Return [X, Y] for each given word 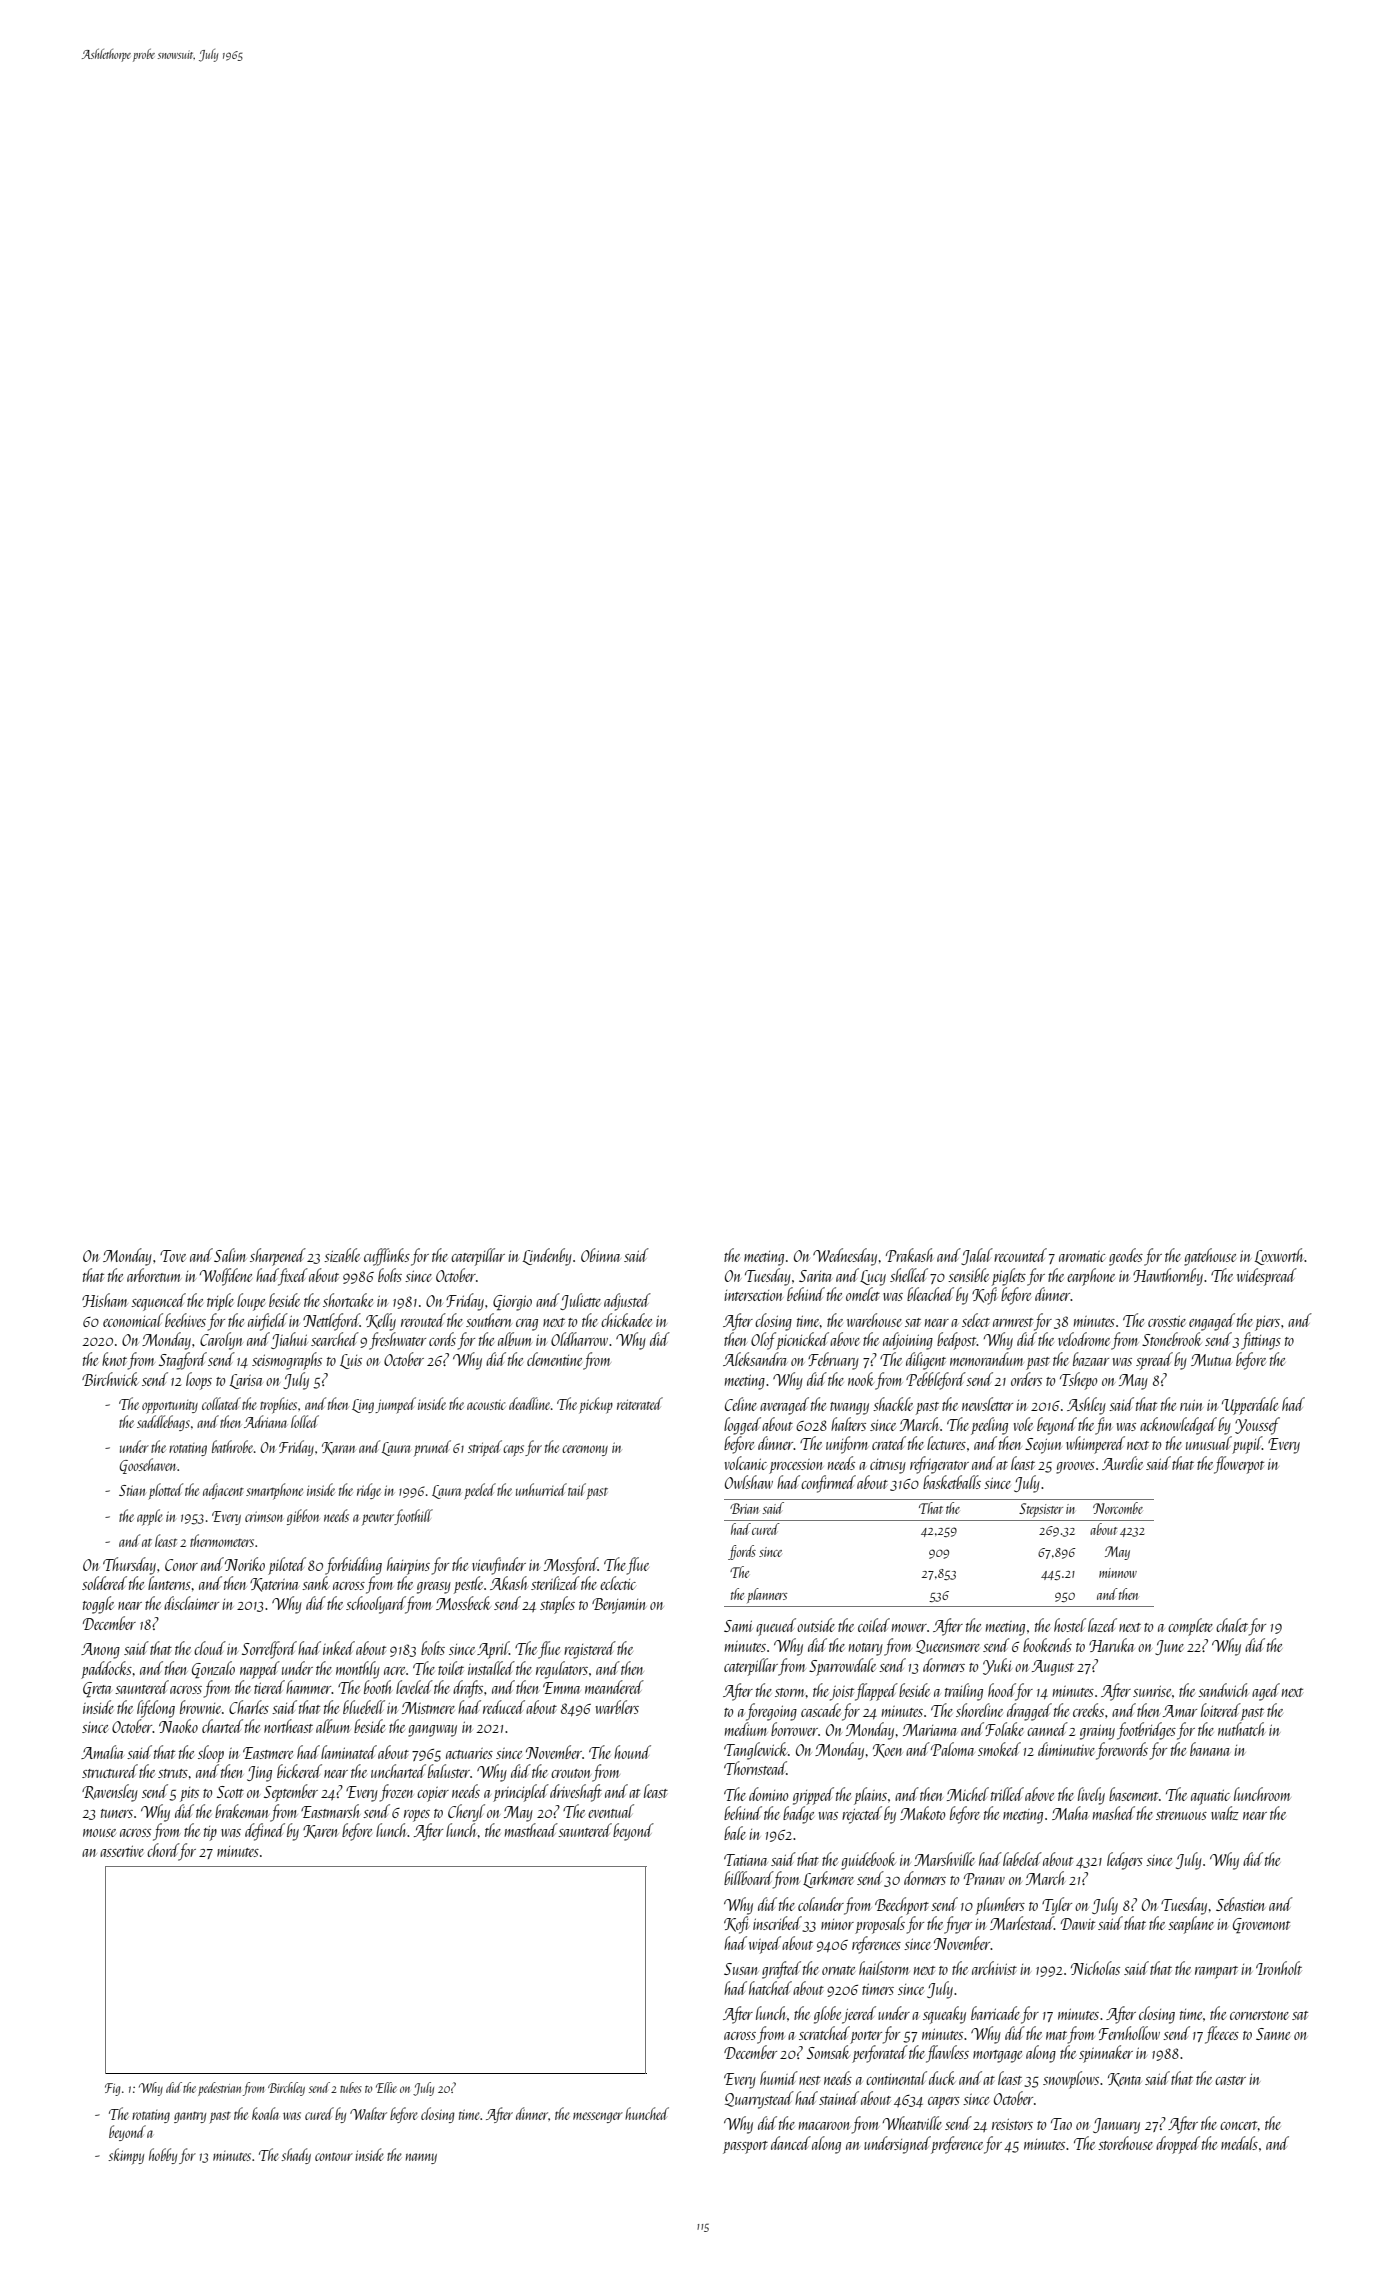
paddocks [106, 1670]
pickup [596, 1405]
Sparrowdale [842, 1667]
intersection [753, 1295]
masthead [531, 1830]
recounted [1020, 1255]
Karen [320, 1832]
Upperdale [1250, 1406]
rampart [1216, 1972]
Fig [113, 2089]
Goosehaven [148, 1466]
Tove [173, 1256]
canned [1047, 1729]
